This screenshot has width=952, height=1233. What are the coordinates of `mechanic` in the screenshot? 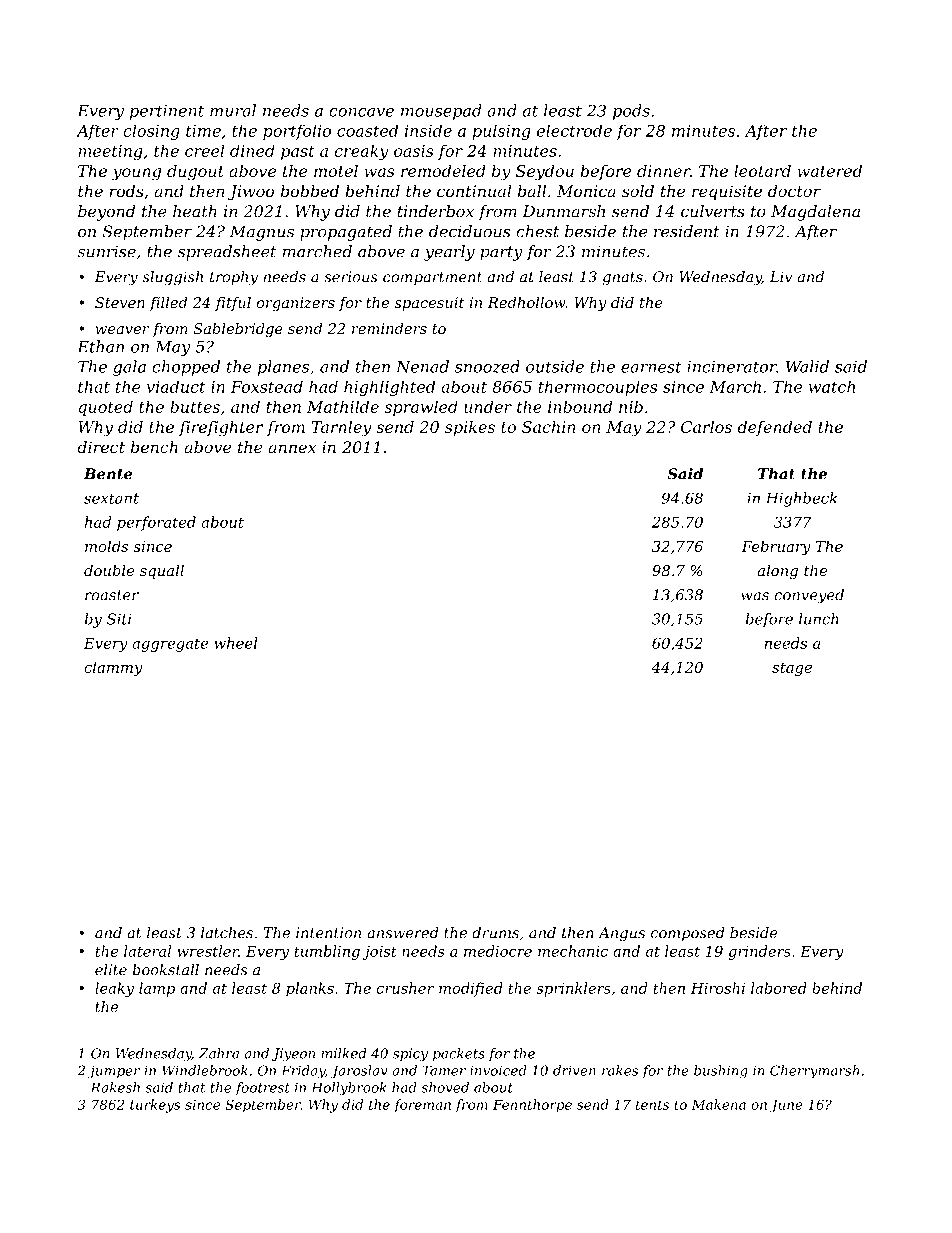 It's located at (573, 951).
